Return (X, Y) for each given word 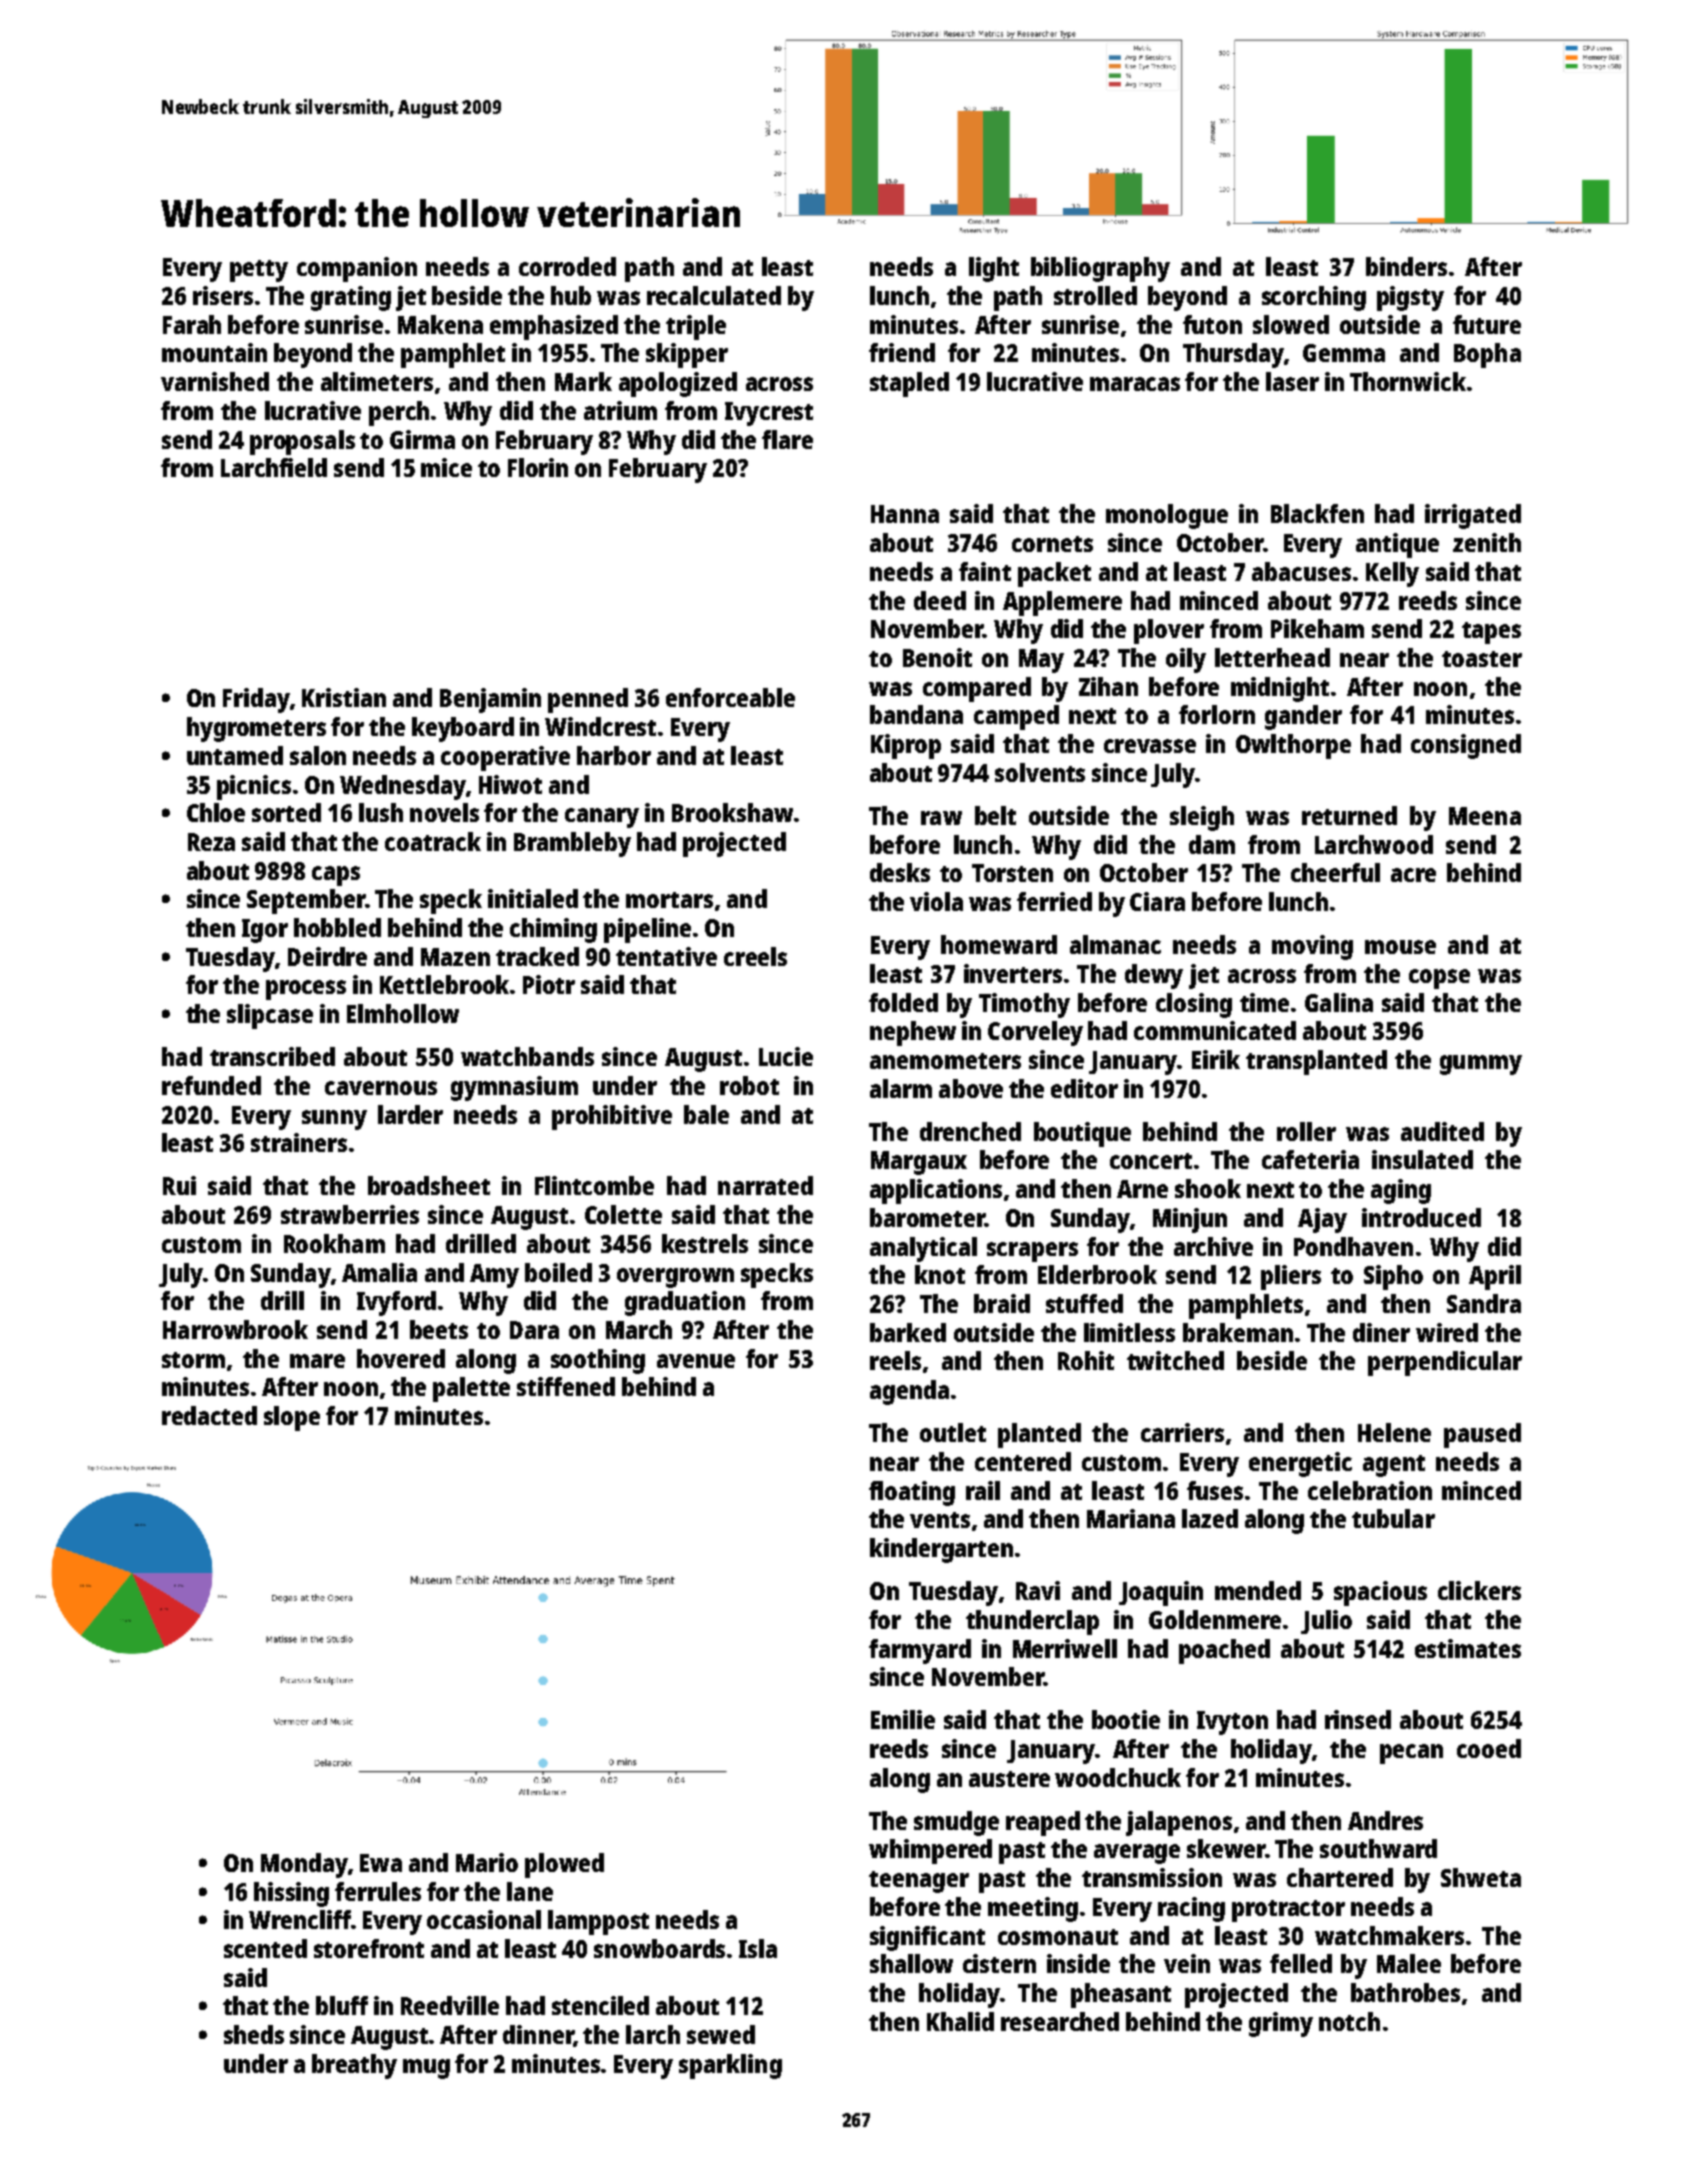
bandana (916, 714)
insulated (1422, 1159)
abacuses (1301, 571)
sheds (254, 2034)
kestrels (705, 1243)
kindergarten (941, 1550)
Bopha (1487, 355)
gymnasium (514, 1088)
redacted (209, 1415)
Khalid (960, 2021)
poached (1224, 1651)
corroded (567, 266)
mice (446, 467)
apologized (678, 384)
